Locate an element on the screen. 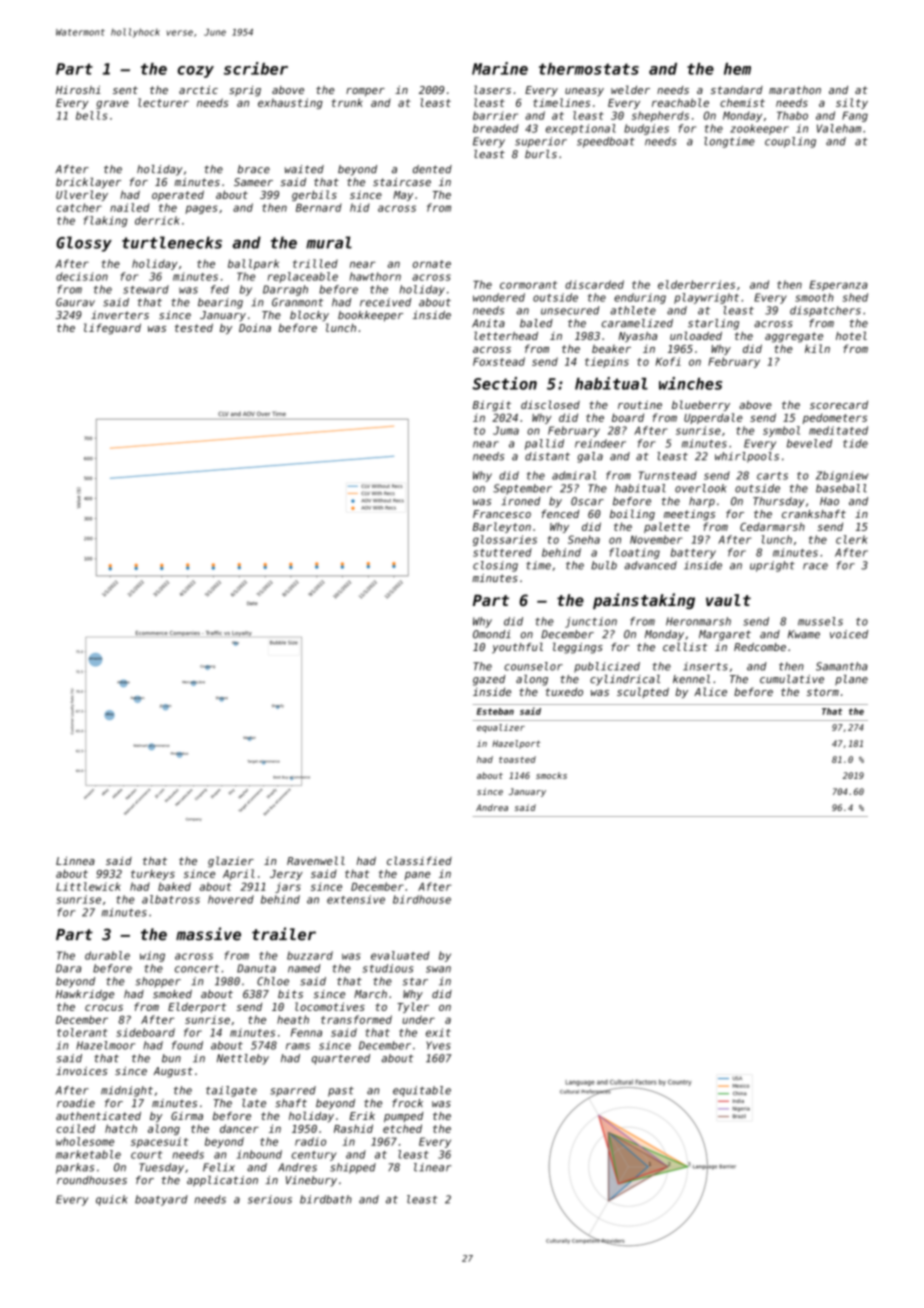  scriber is located at coordinates (256, 68).
